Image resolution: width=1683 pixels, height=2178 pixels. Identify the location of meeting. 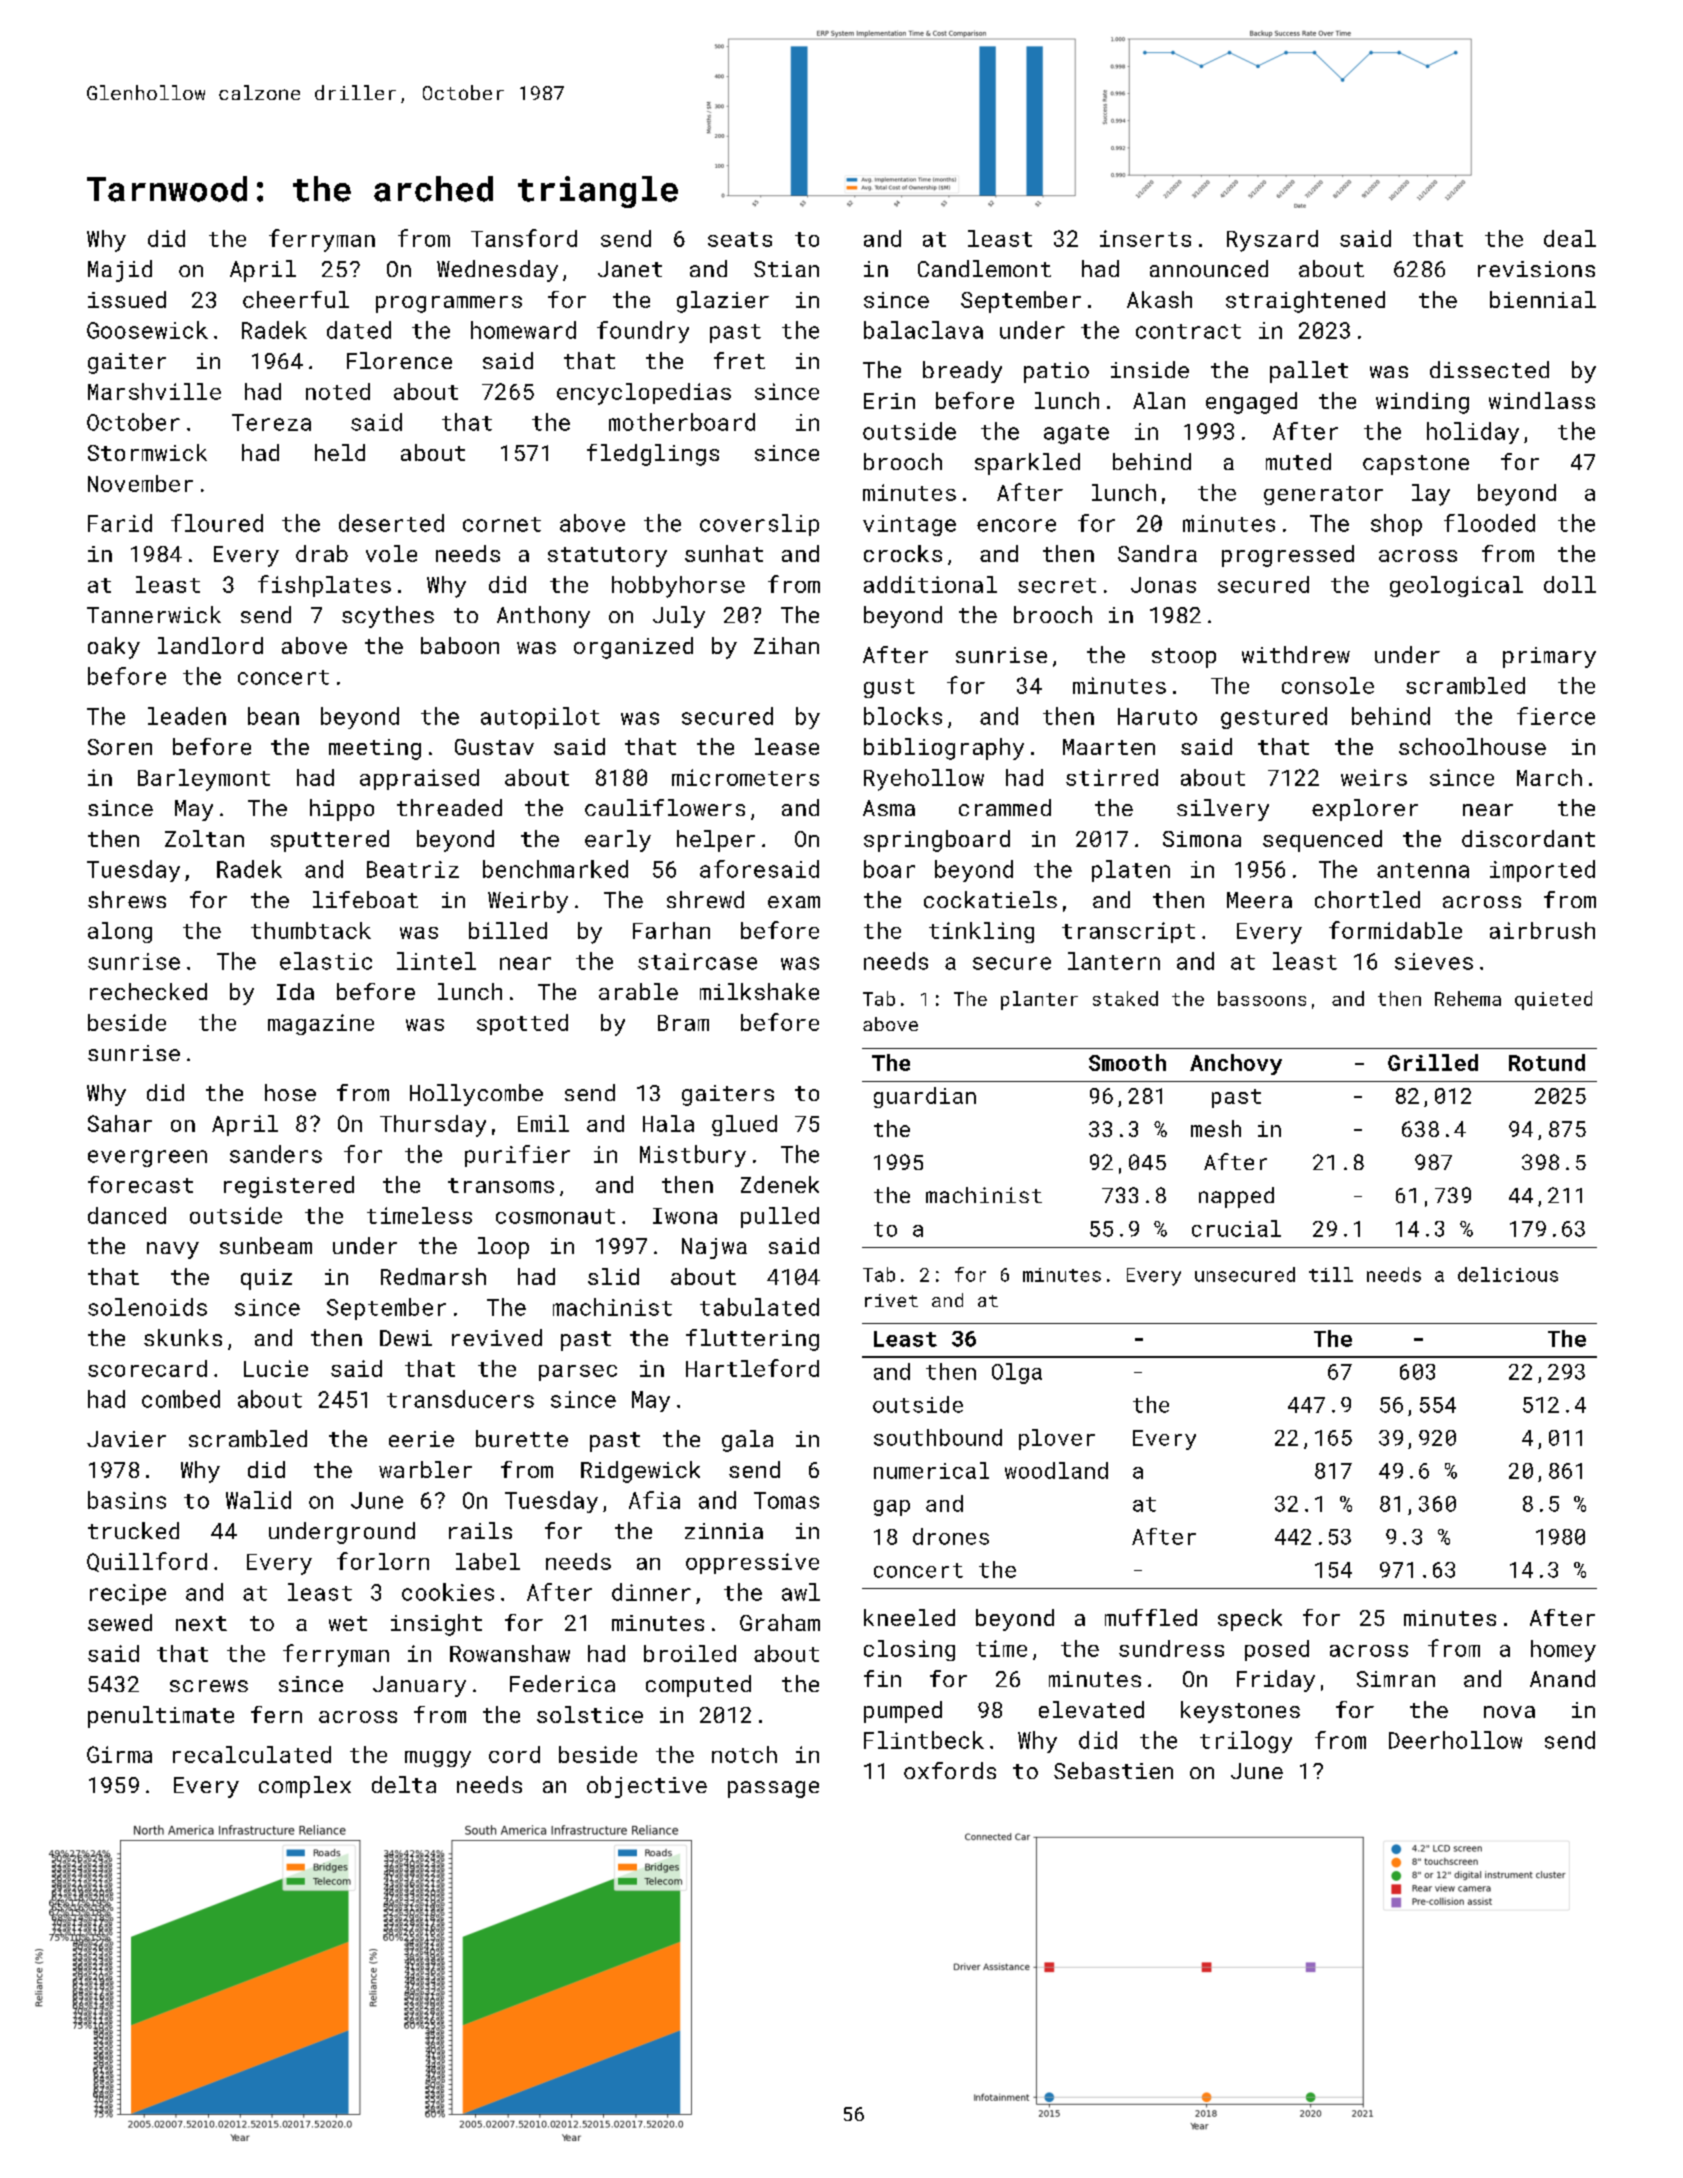
(375, 749).
